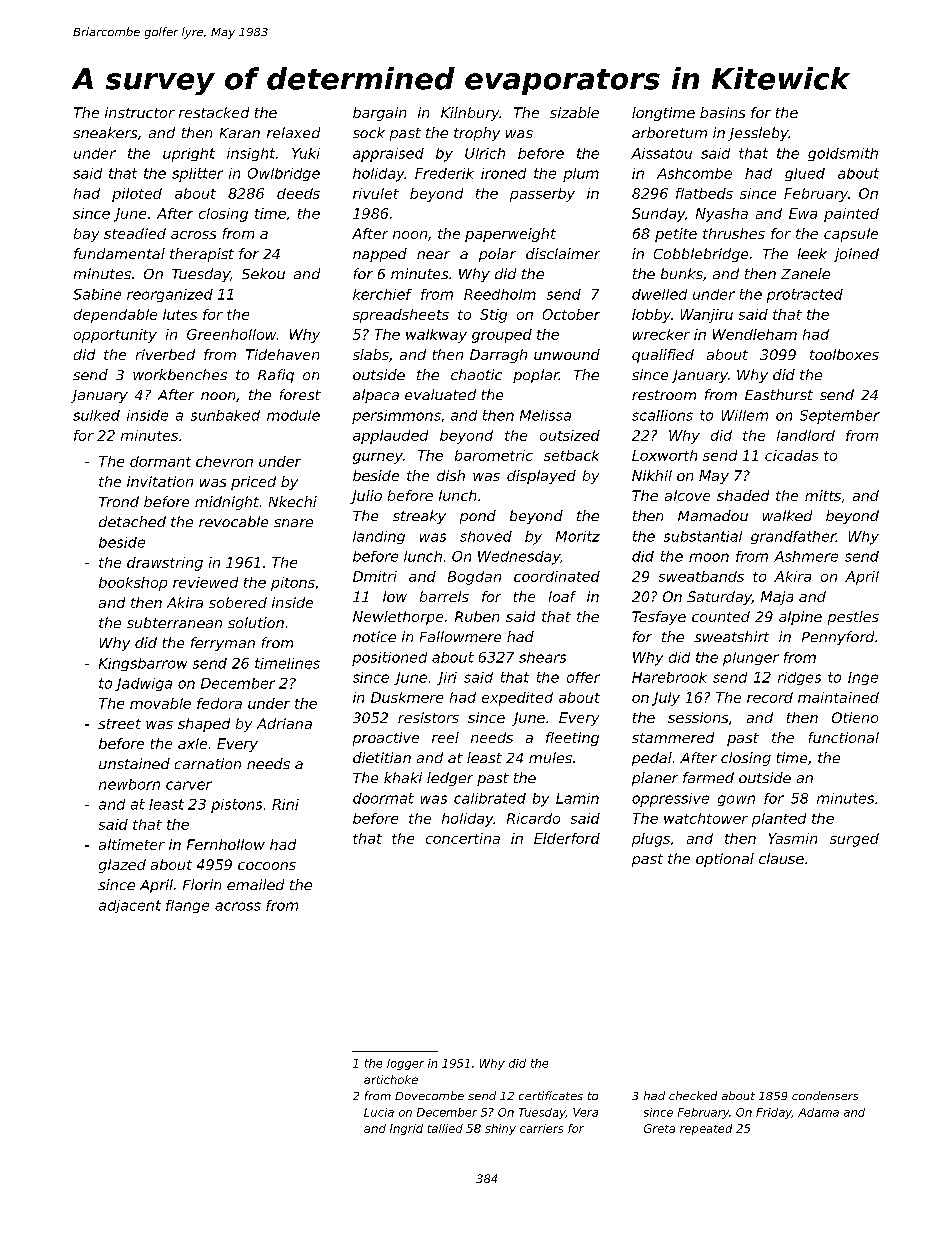  Describe the element at coordinates (451, 475) in the screenshot. I see `dish` at that location.
